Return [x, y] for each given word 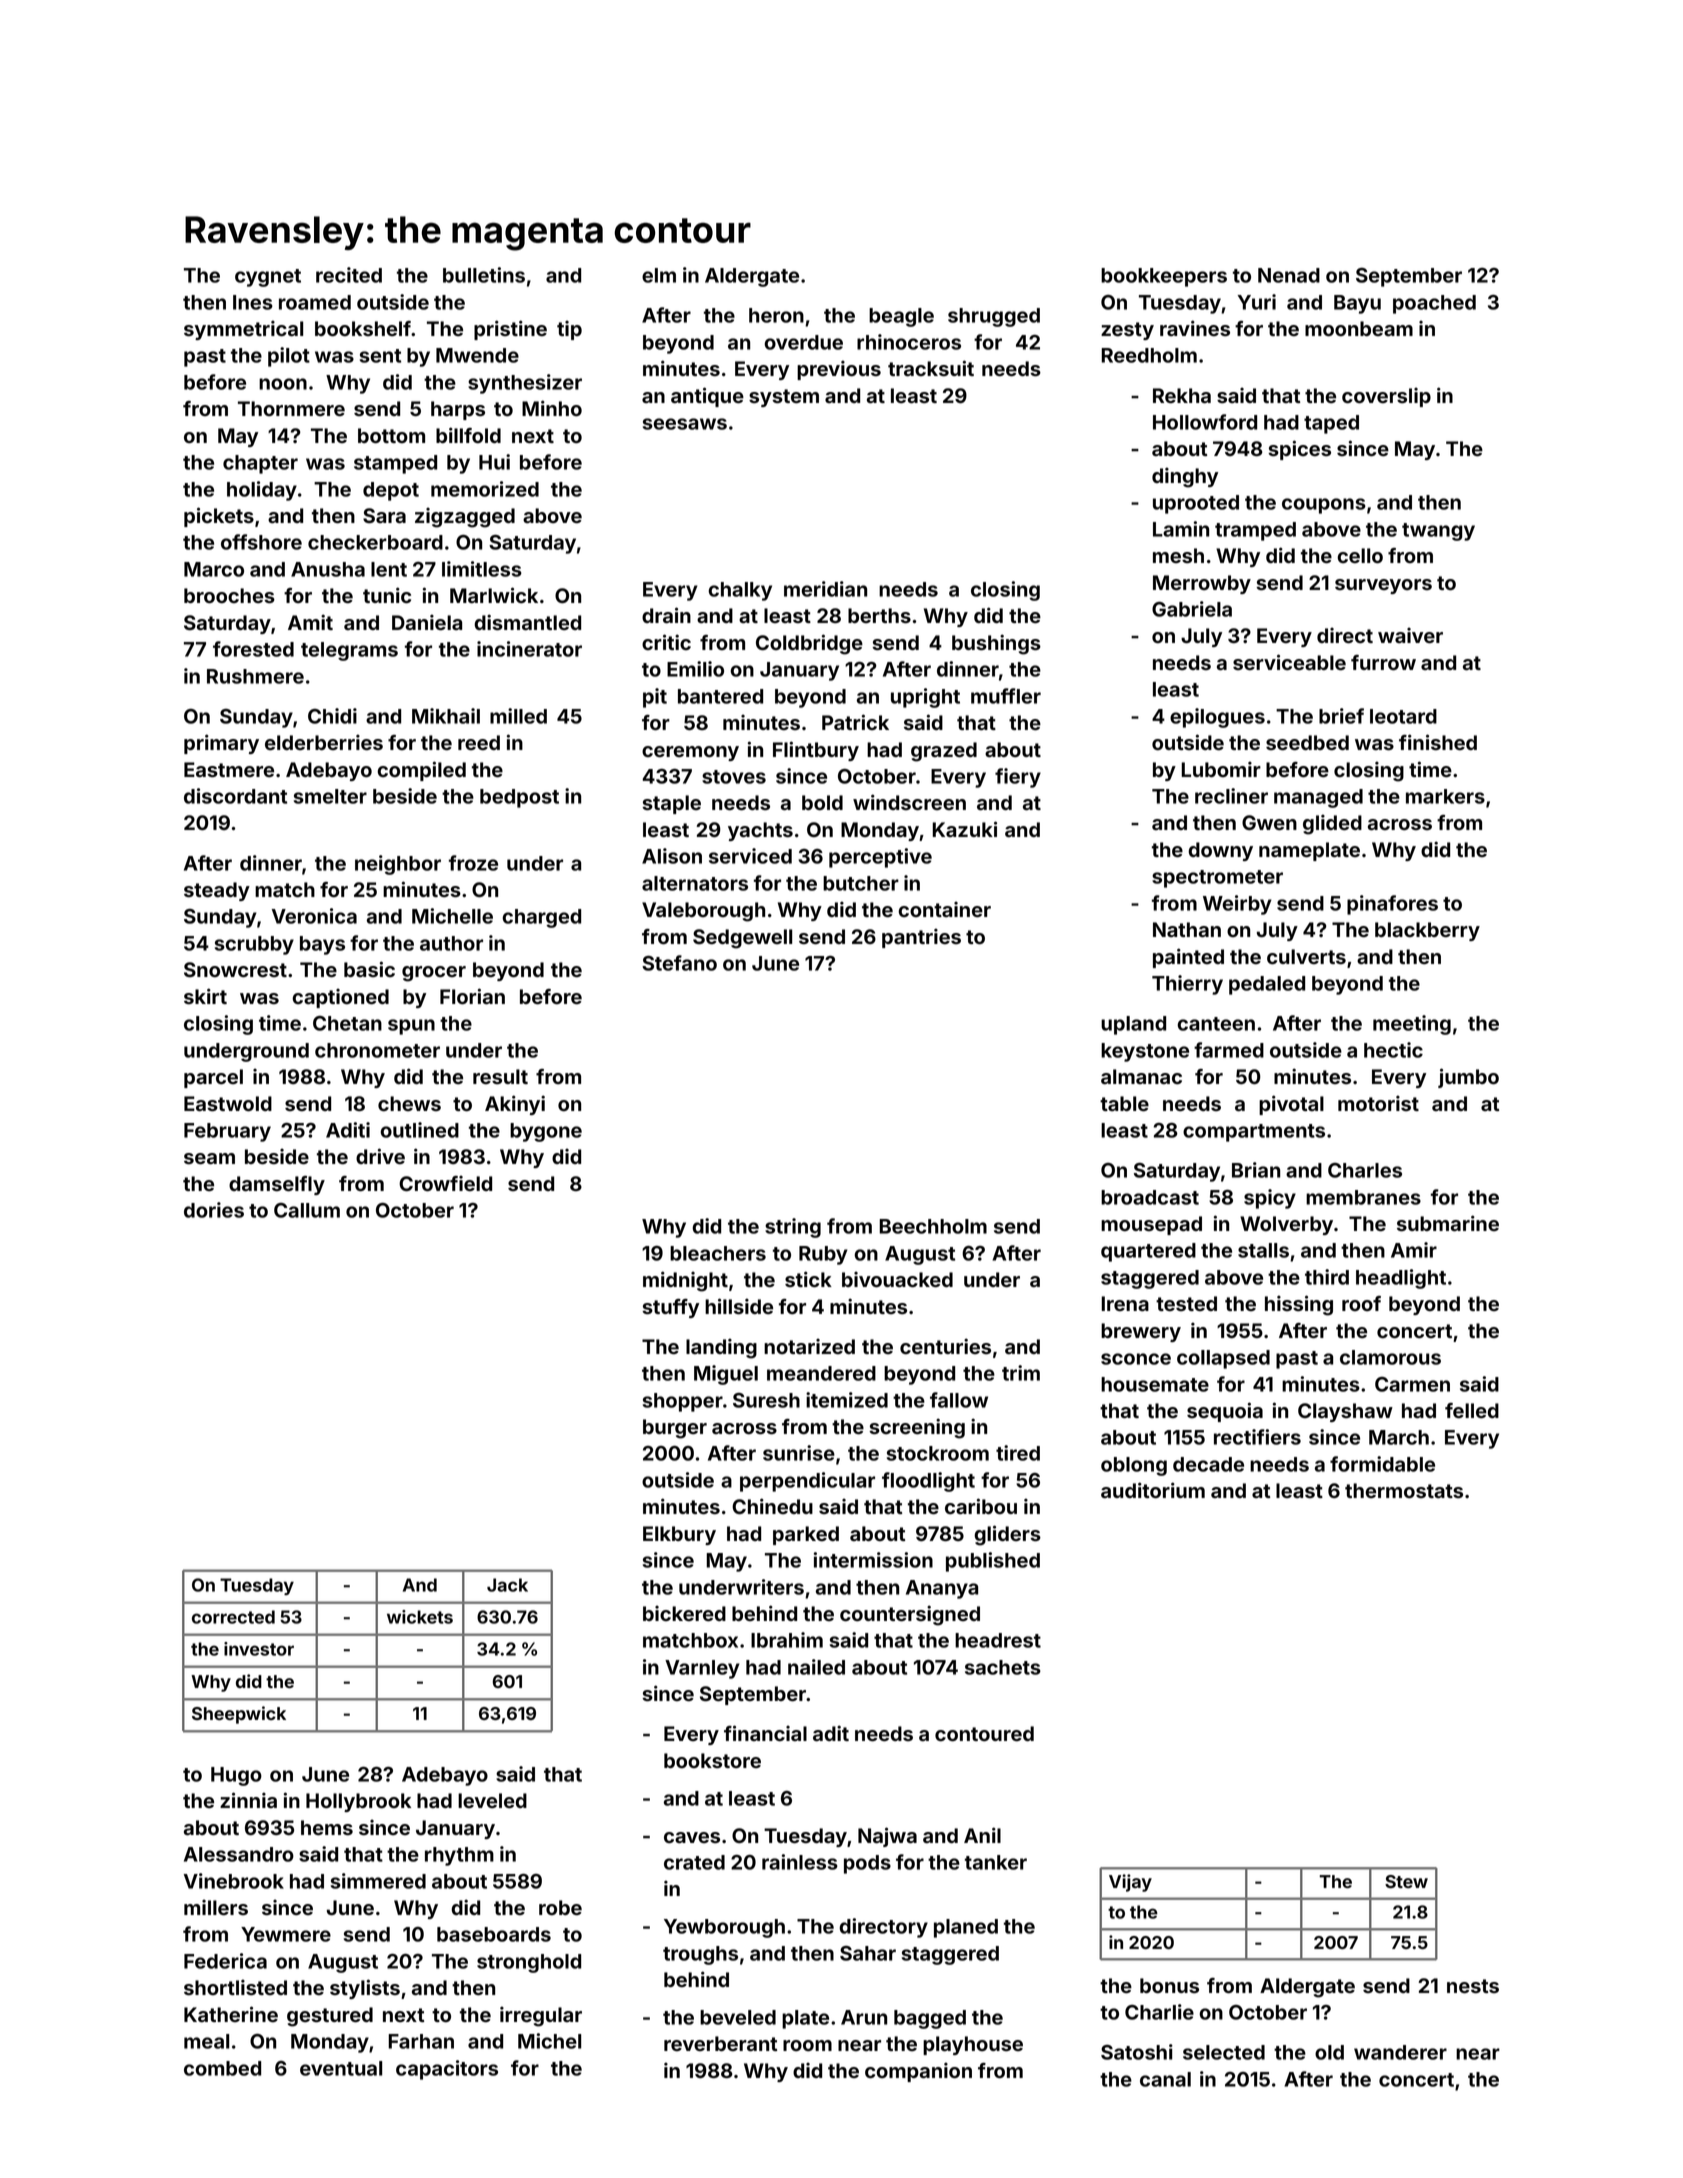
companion [918, 2072]
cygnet [268, 278]
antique [707, 397]
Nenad [1289, 275]
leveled [492, 1801]
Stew [1406, 1881]
